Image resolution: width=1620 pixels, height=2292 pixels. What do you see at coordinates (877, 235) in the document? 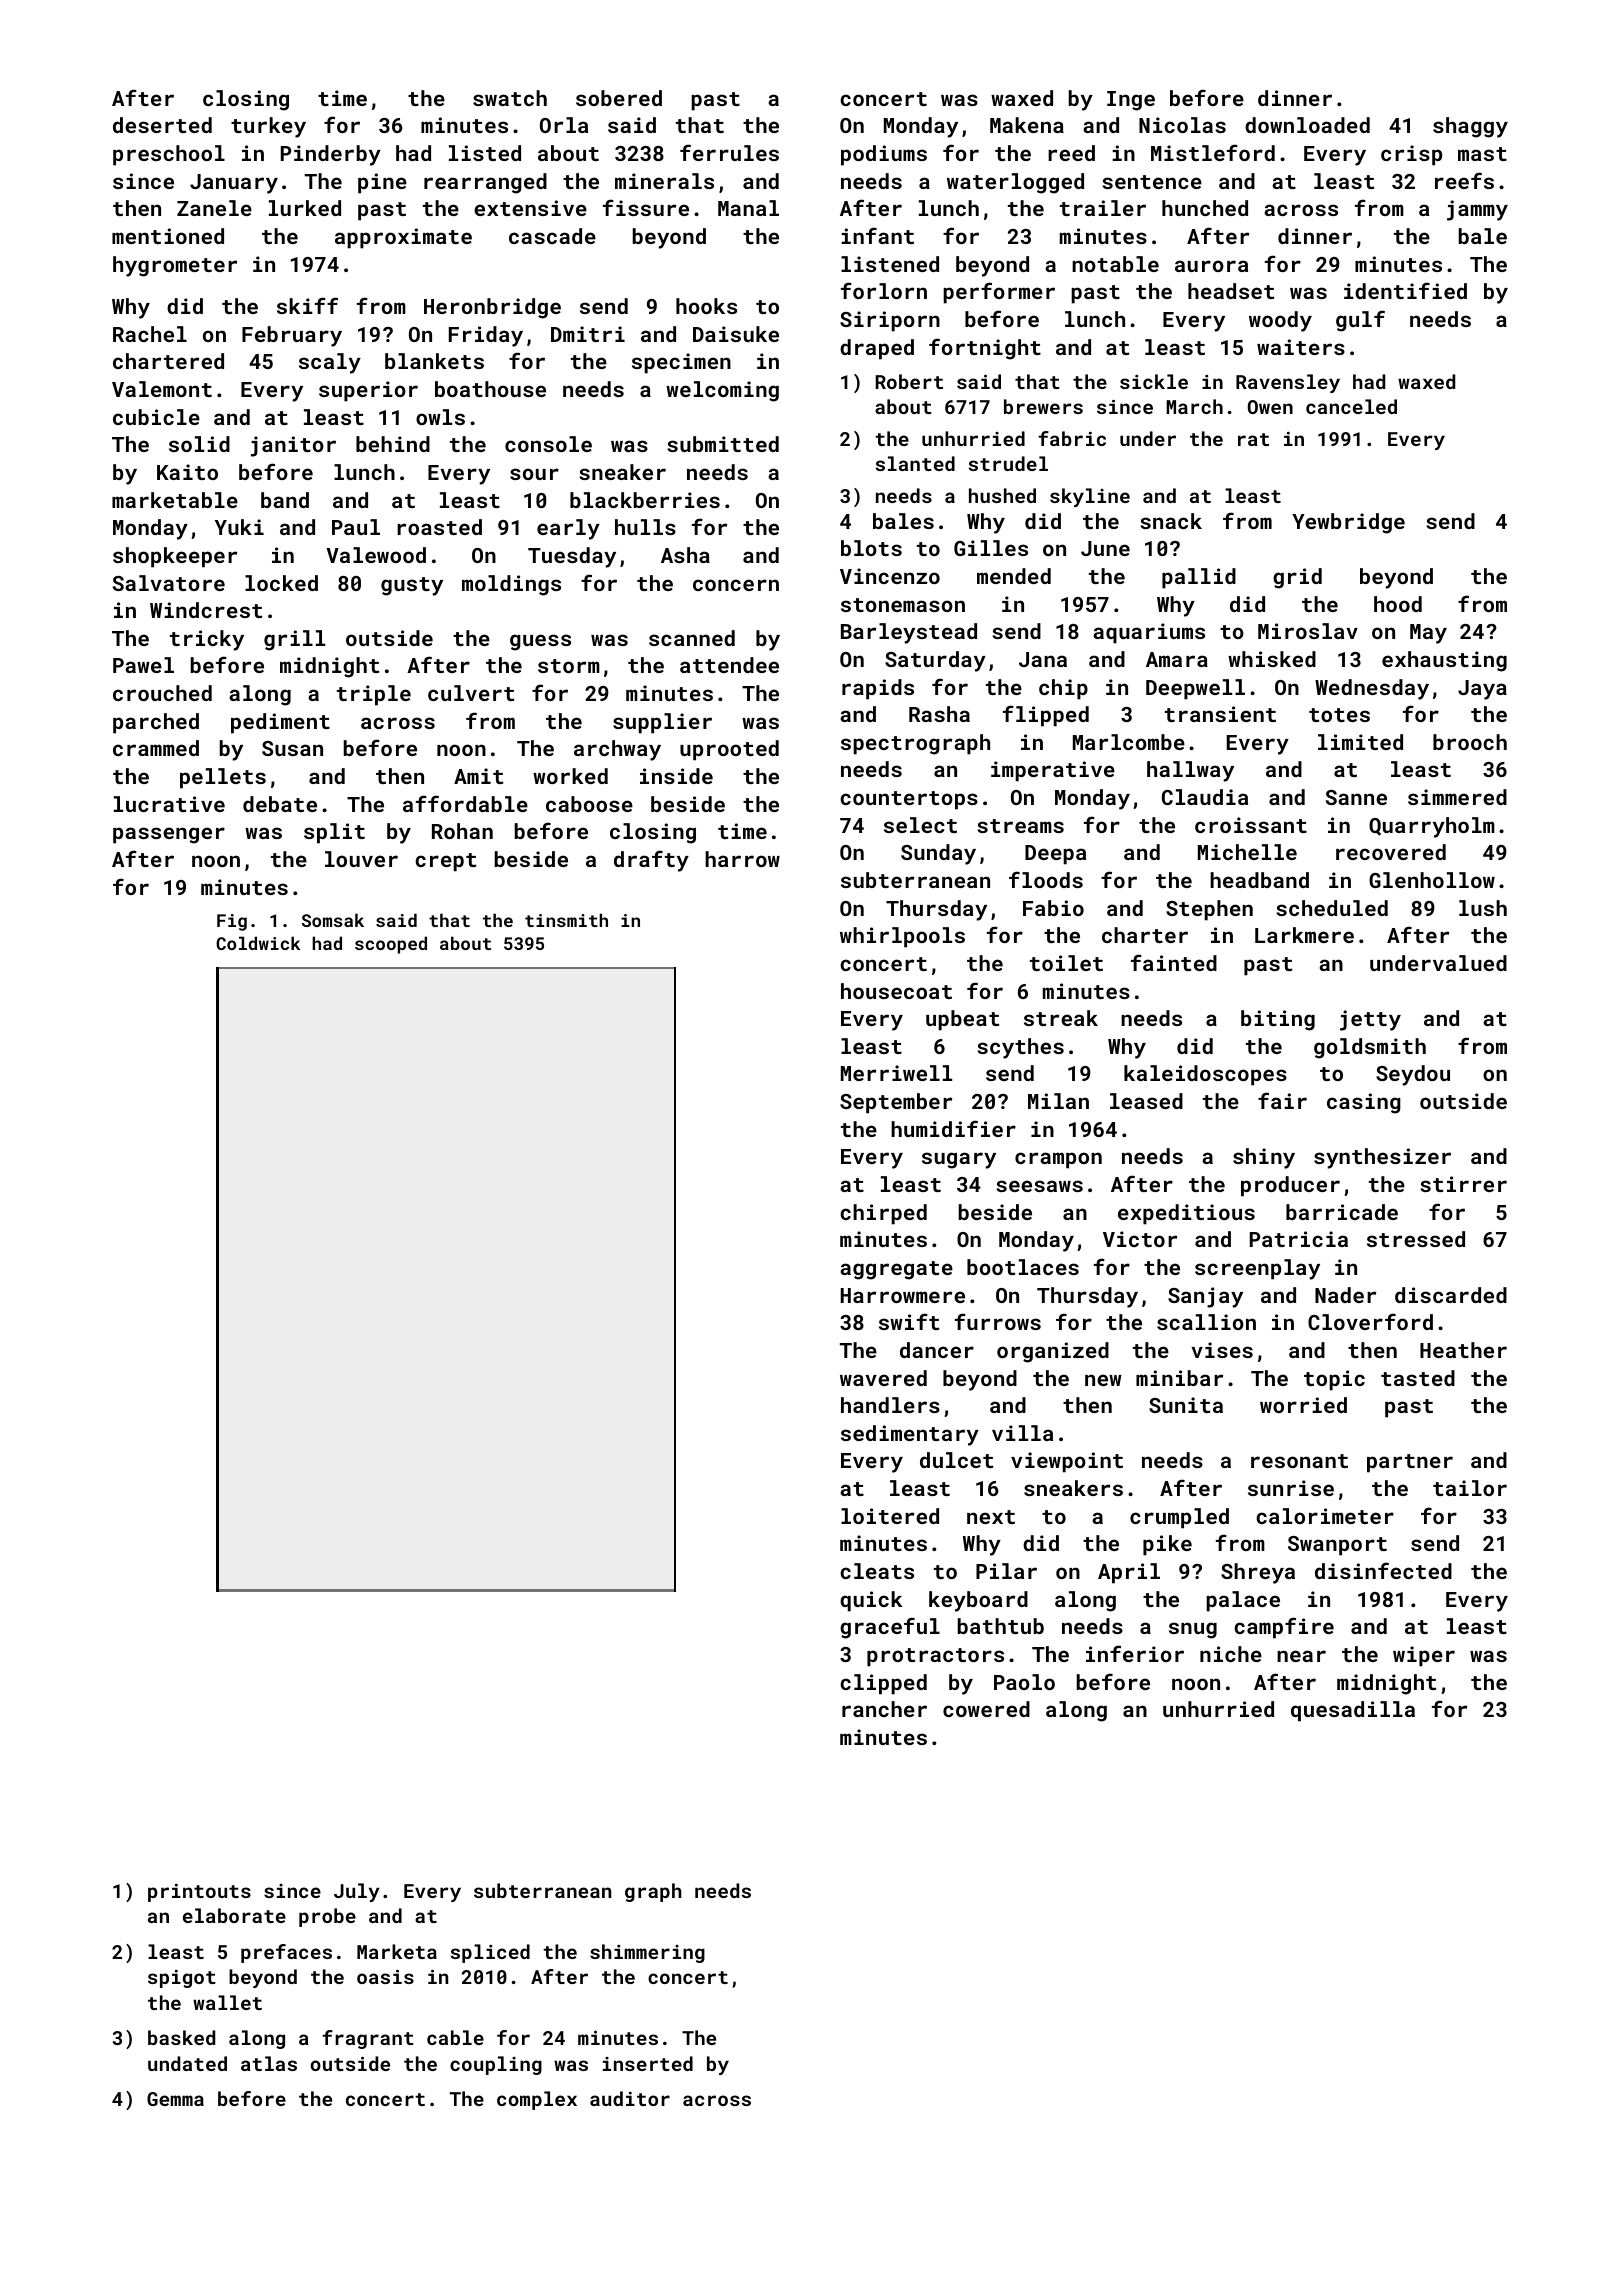
I see `infant` at bounding box center [877, 235].
